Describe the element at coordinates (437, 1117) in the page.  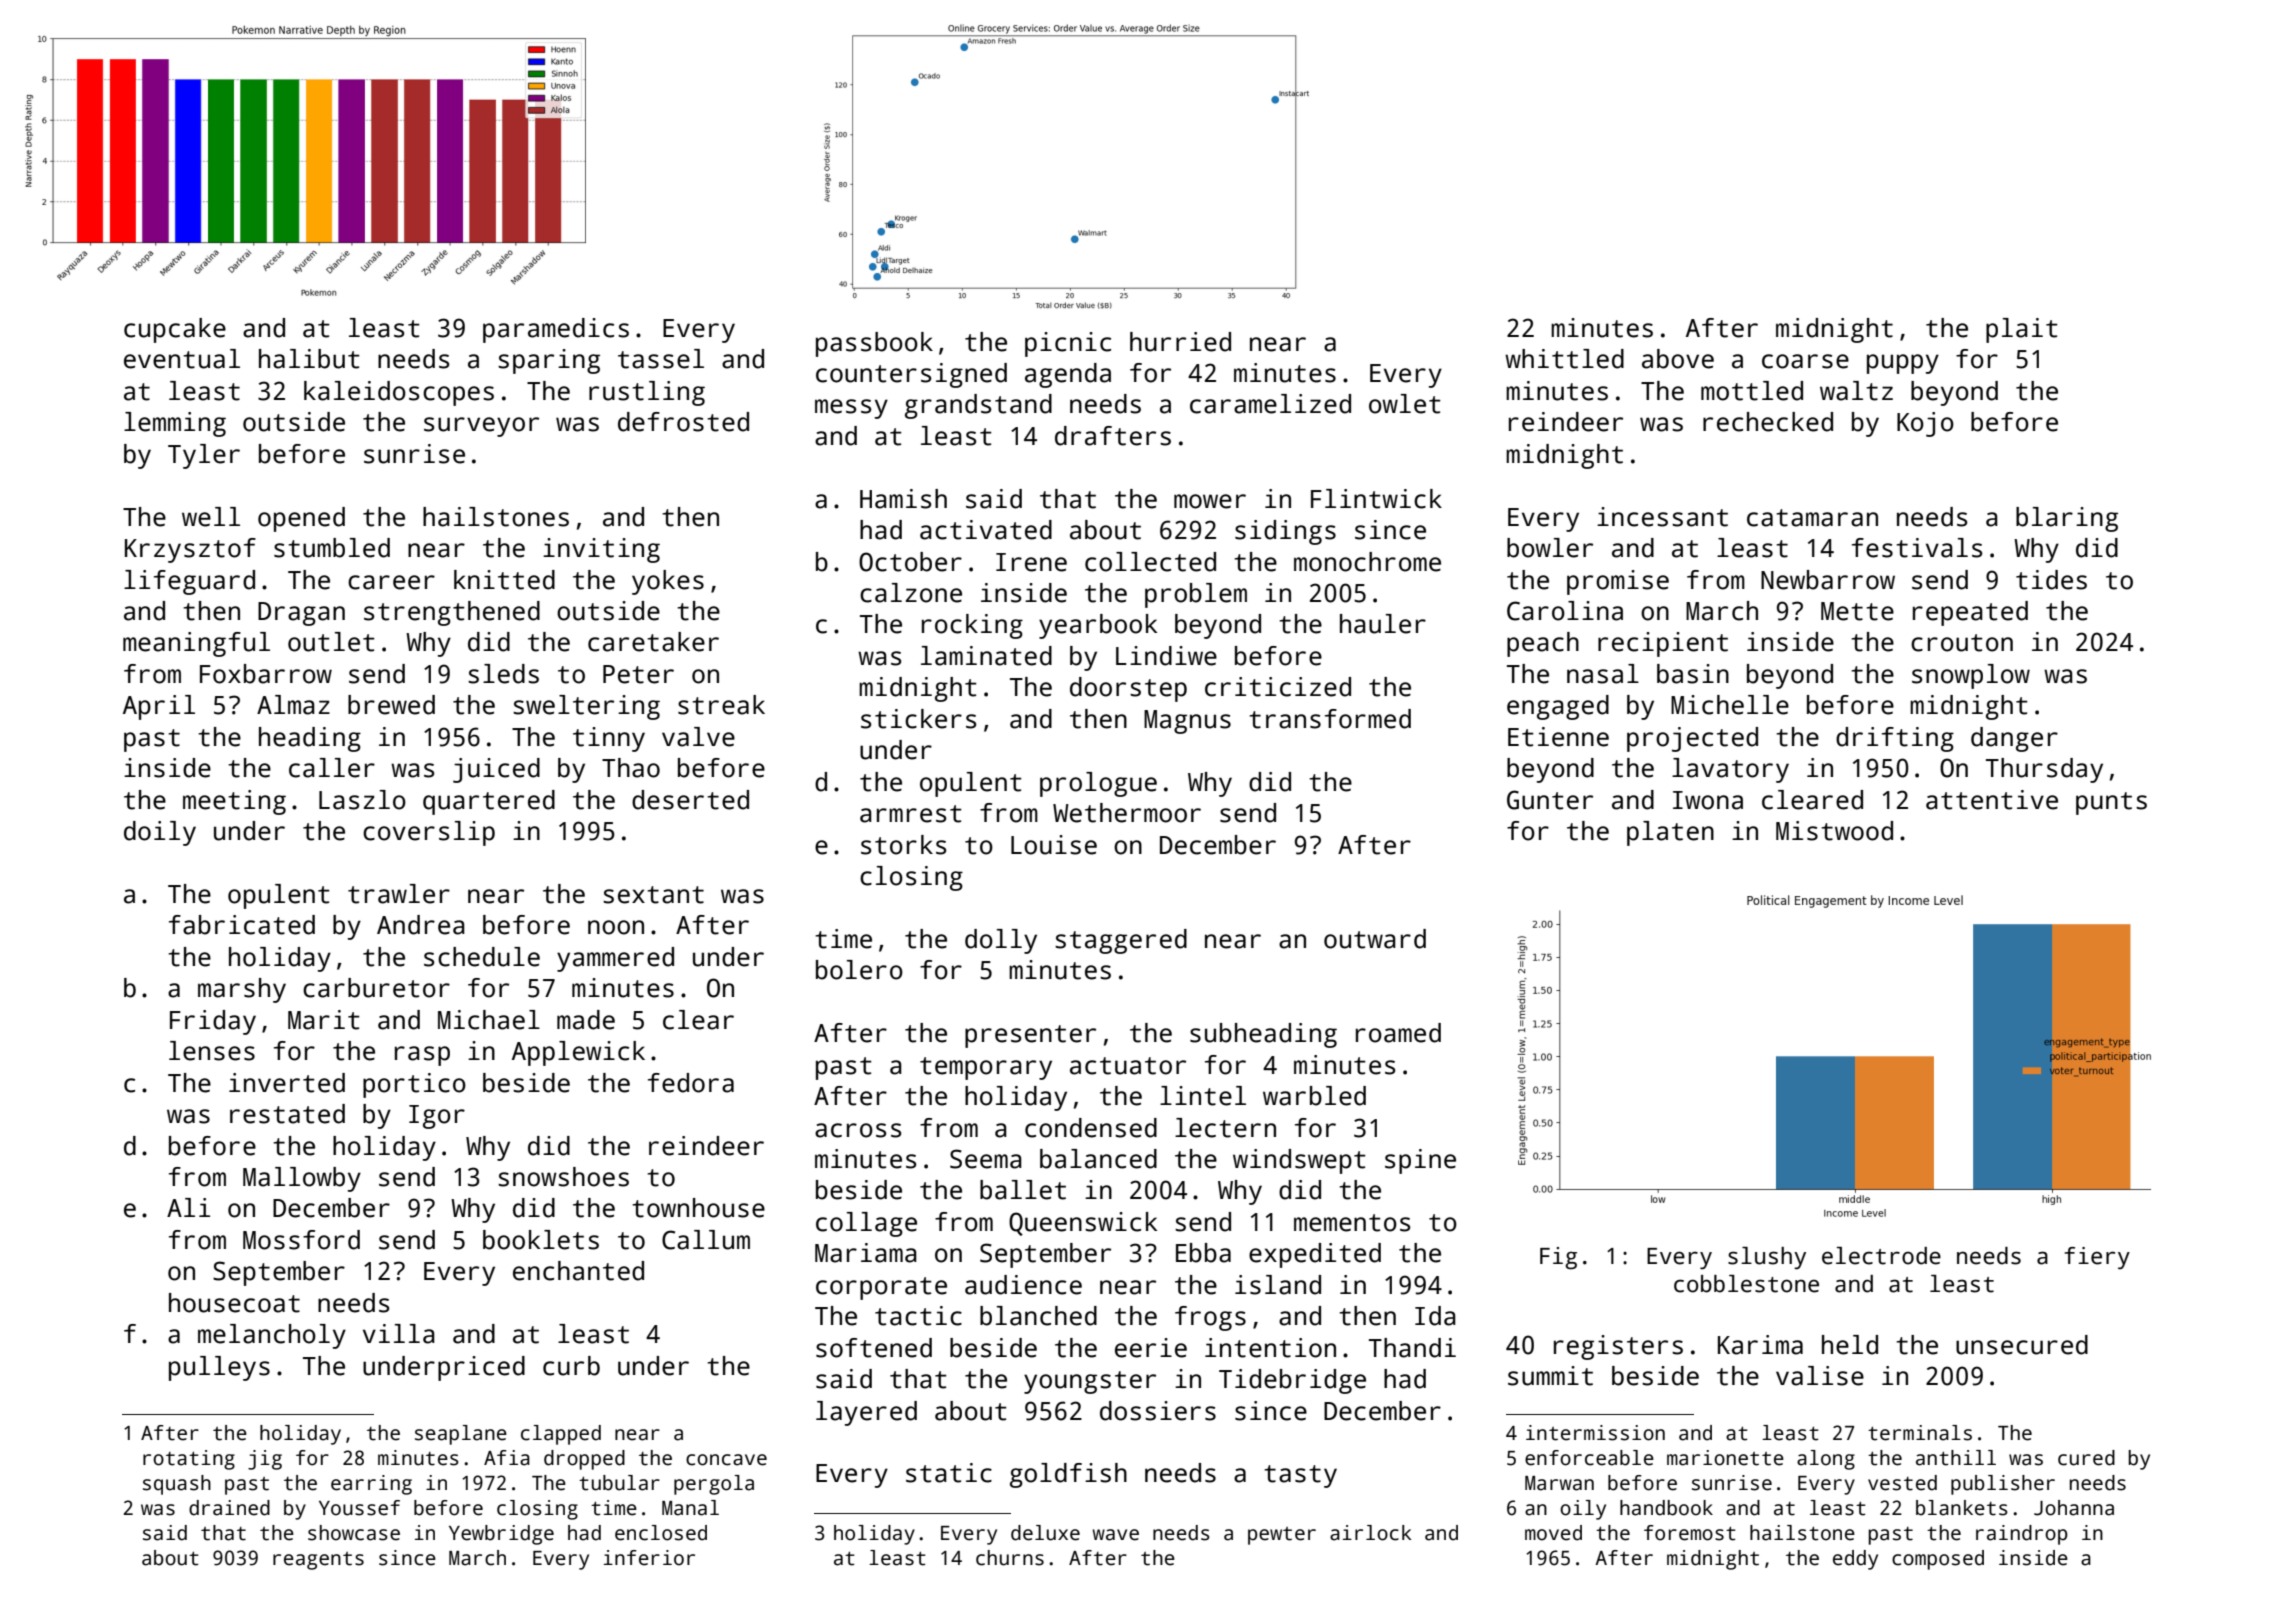
I see `Igor` at that location.
